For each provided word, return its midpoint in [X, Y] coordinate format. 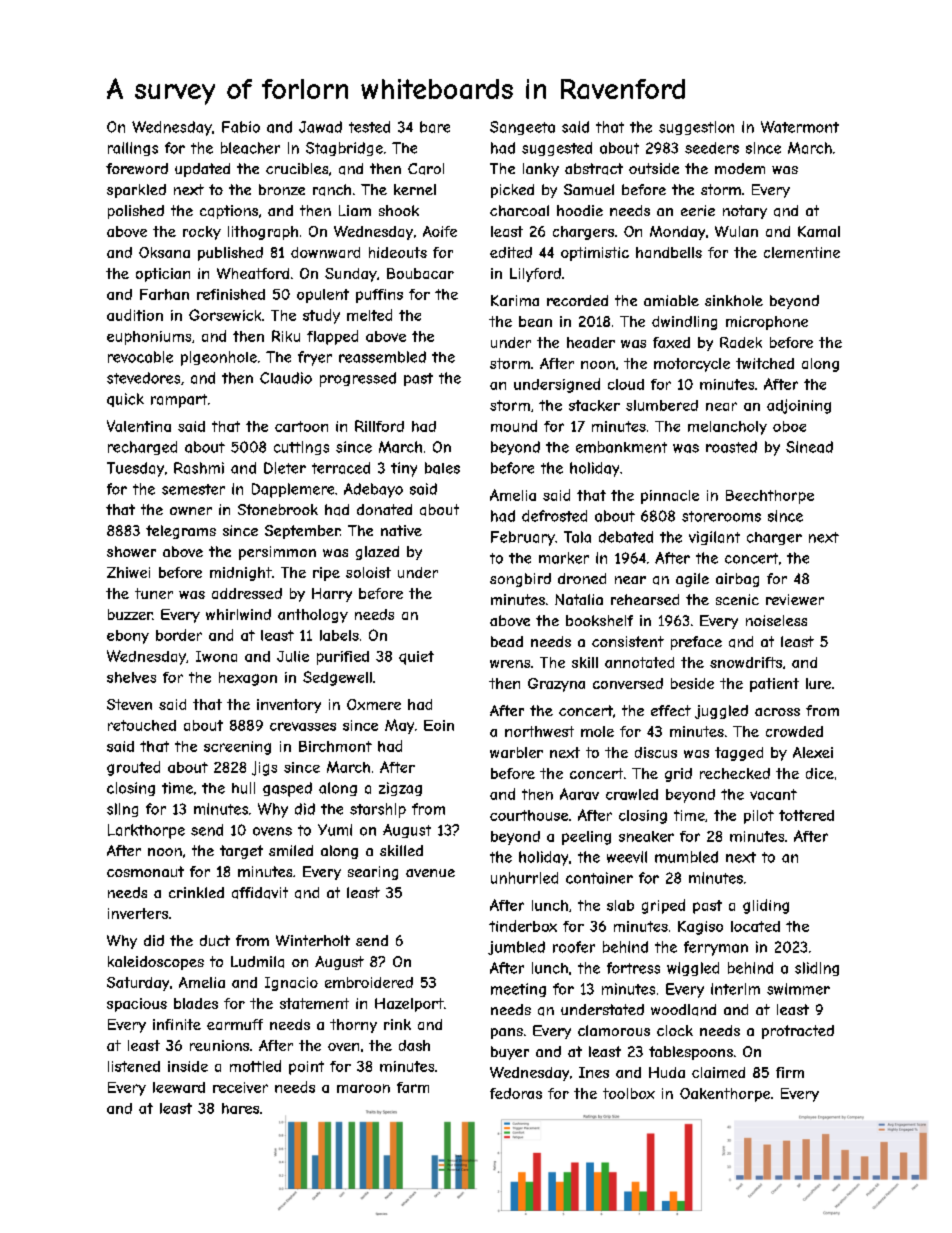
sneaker [646, 836]
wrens [510, 664]
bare [435, 127]
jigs [264, 768]
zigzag [400, 789]
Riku [286, 336]
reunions [219, 1045]
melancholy [727, 428]
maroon [363, 1088]
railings [133, 149]
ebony [128, 637]
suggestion [696, 128]
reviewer [795, 599]
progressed [358, 379]
